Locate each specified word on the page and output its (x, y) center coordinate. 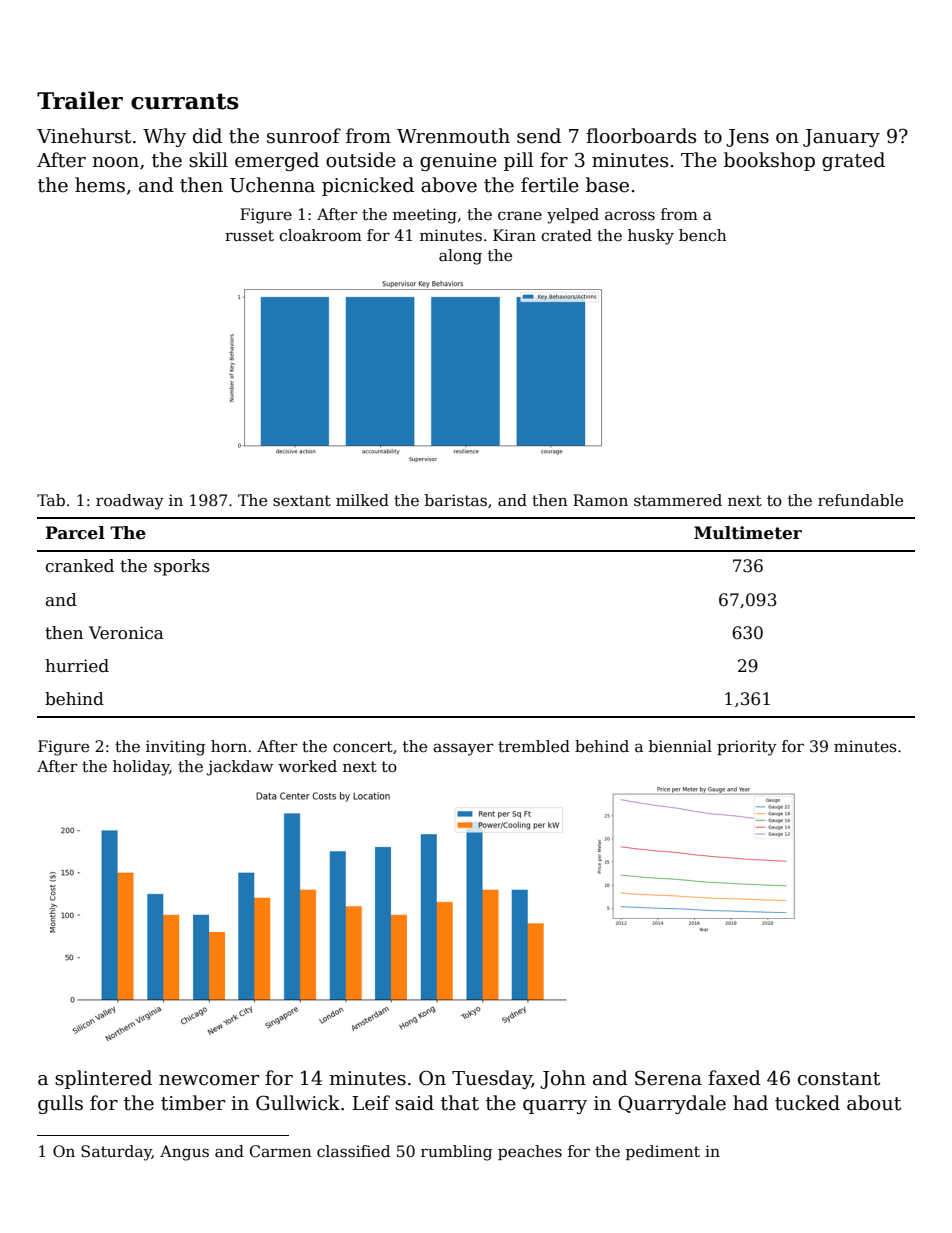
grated (853, 161)
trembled (534, 746)
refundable (860, 500)
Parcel (75, 533)
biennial (680, 746)
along (460, 257)
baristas (456, 500)
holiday (141, 768)
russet (249, 236)
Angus (184, 1153)
